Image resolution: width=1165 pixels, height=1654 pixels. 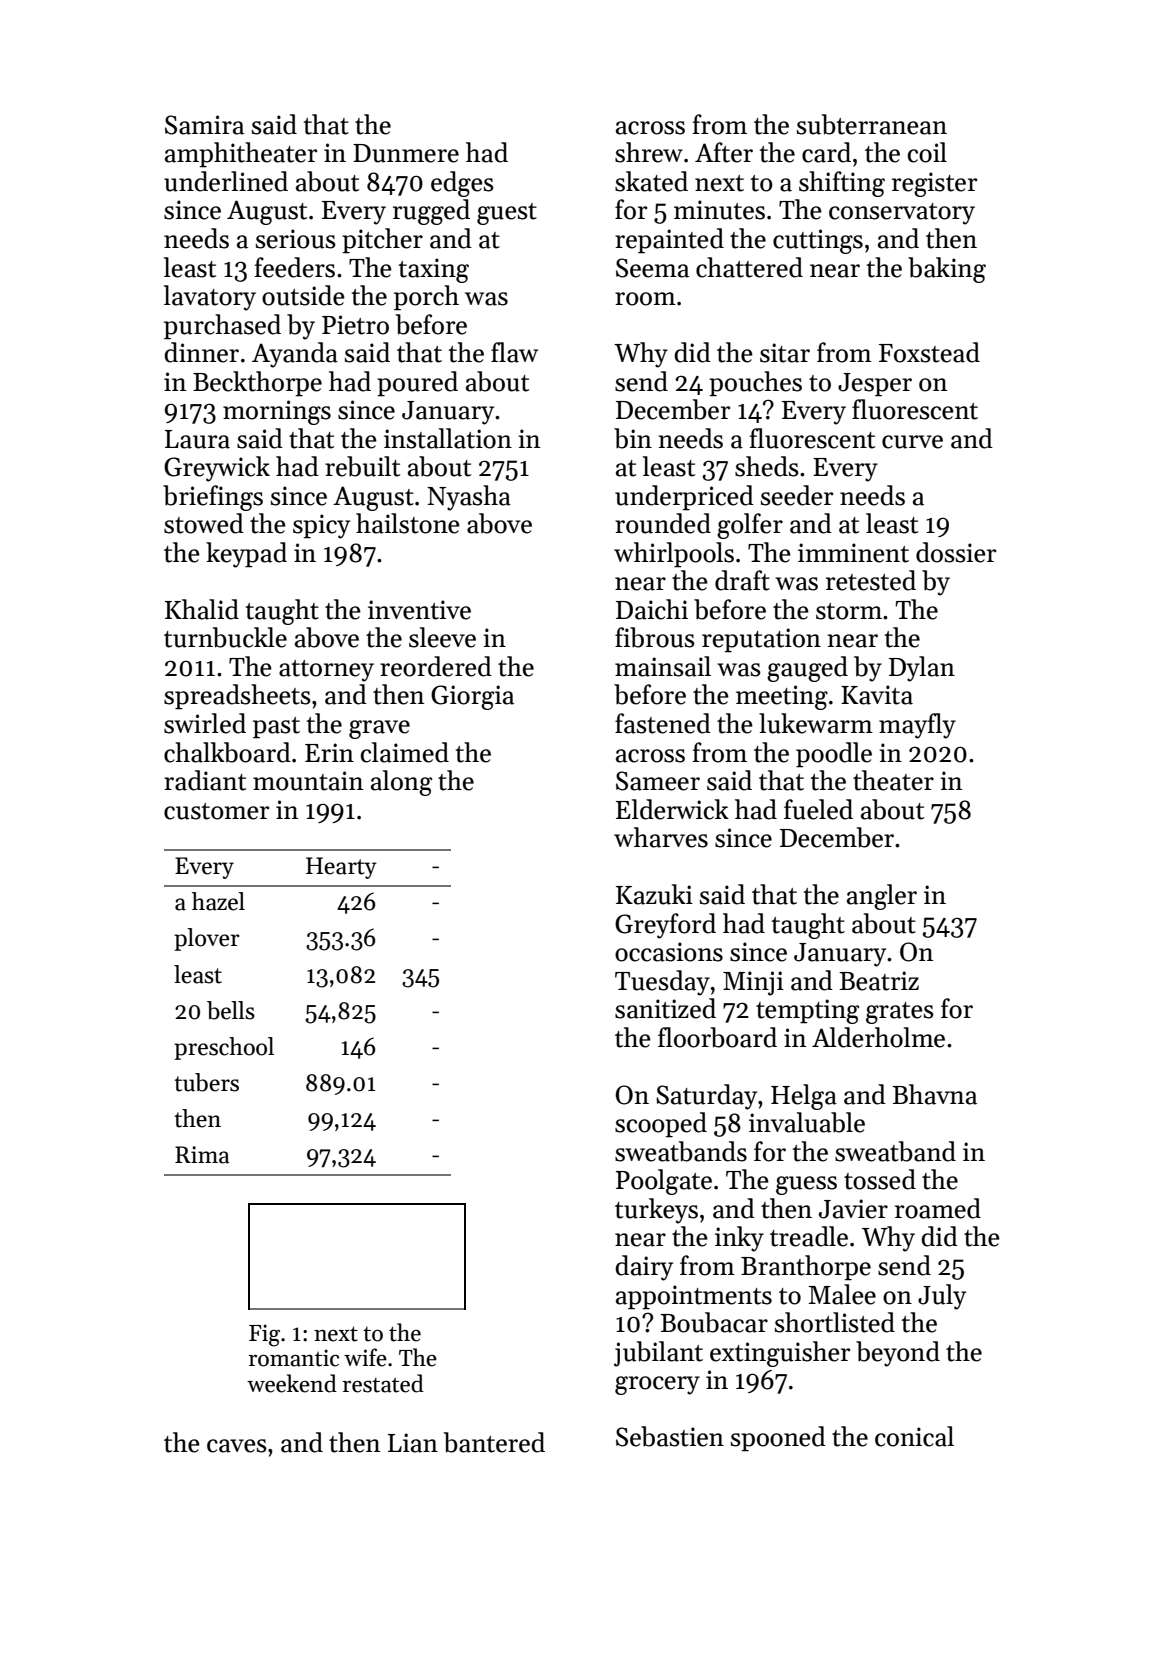 I want to click on underlined, so click(x=226, y=181).
